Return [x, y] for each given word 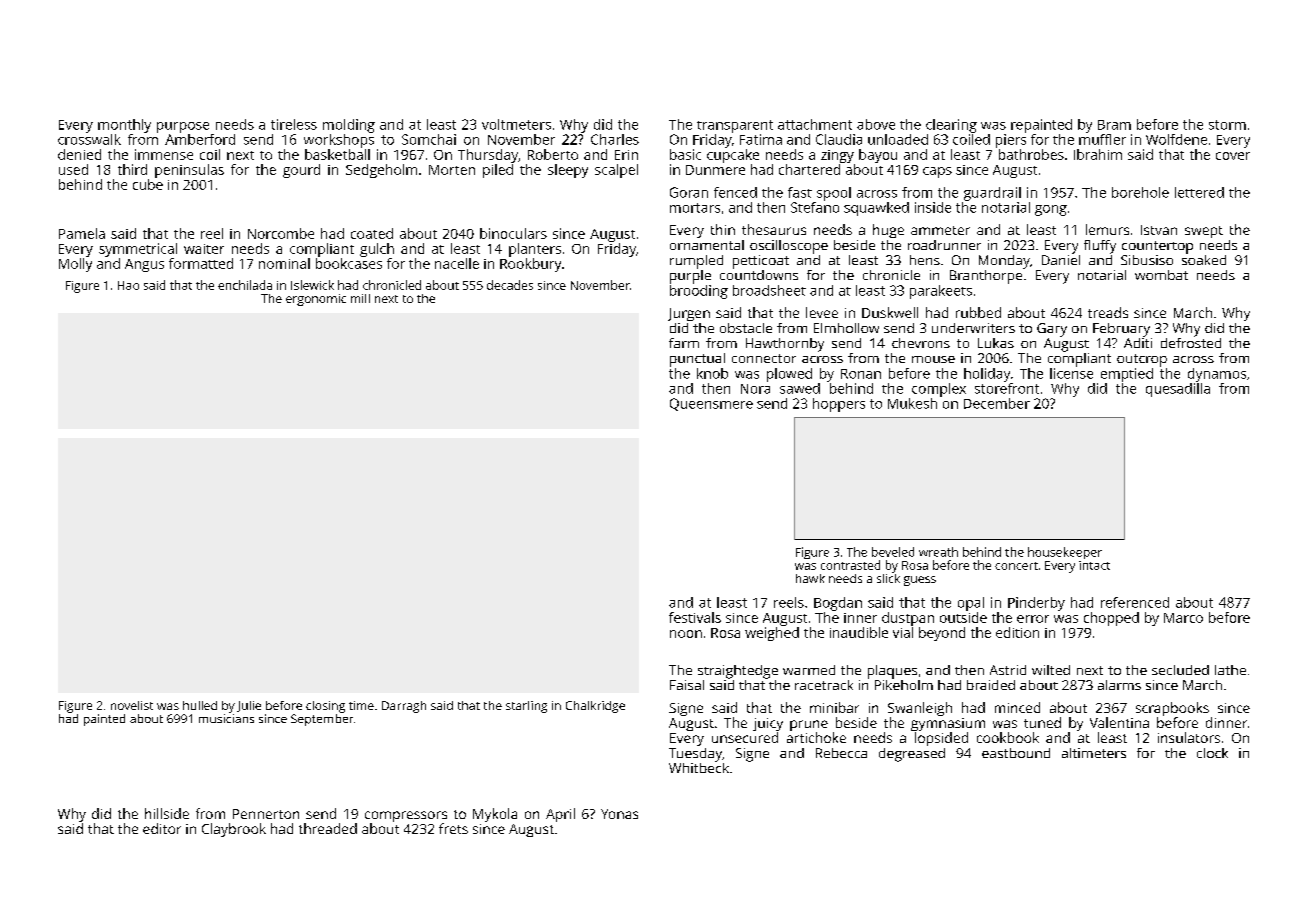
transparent [735, 126]
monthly [124, 126]
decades [510, 285]
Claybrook [234, 830]
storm [1227, 125]
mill [360, 298]
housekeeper [1065, 553]
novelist [132, 705]
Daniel [1061, 260]
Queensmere [711, 404]
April [560, 815]
